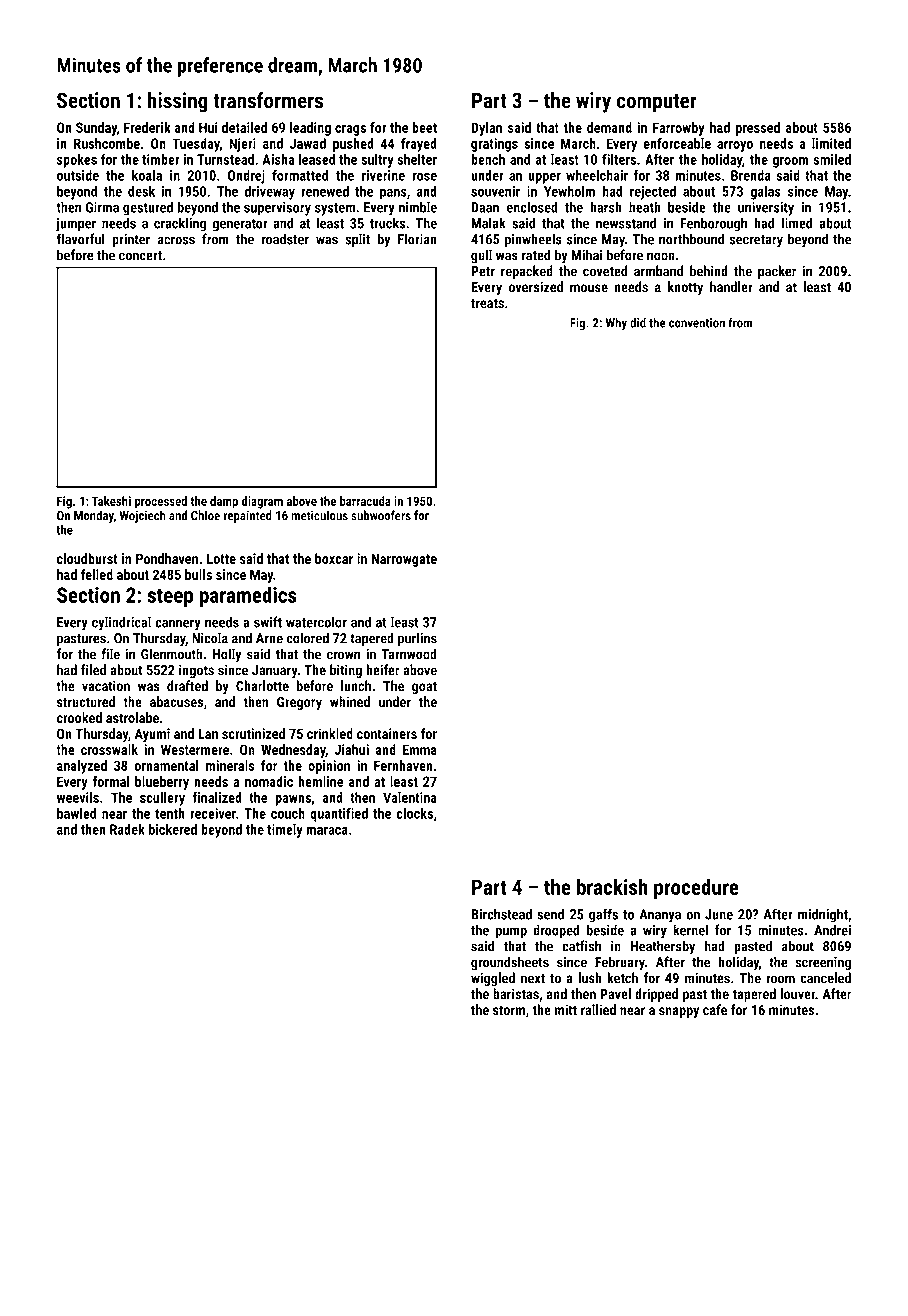 The image size is (908, 1316). I want to click on convention, so click(697, 323).
